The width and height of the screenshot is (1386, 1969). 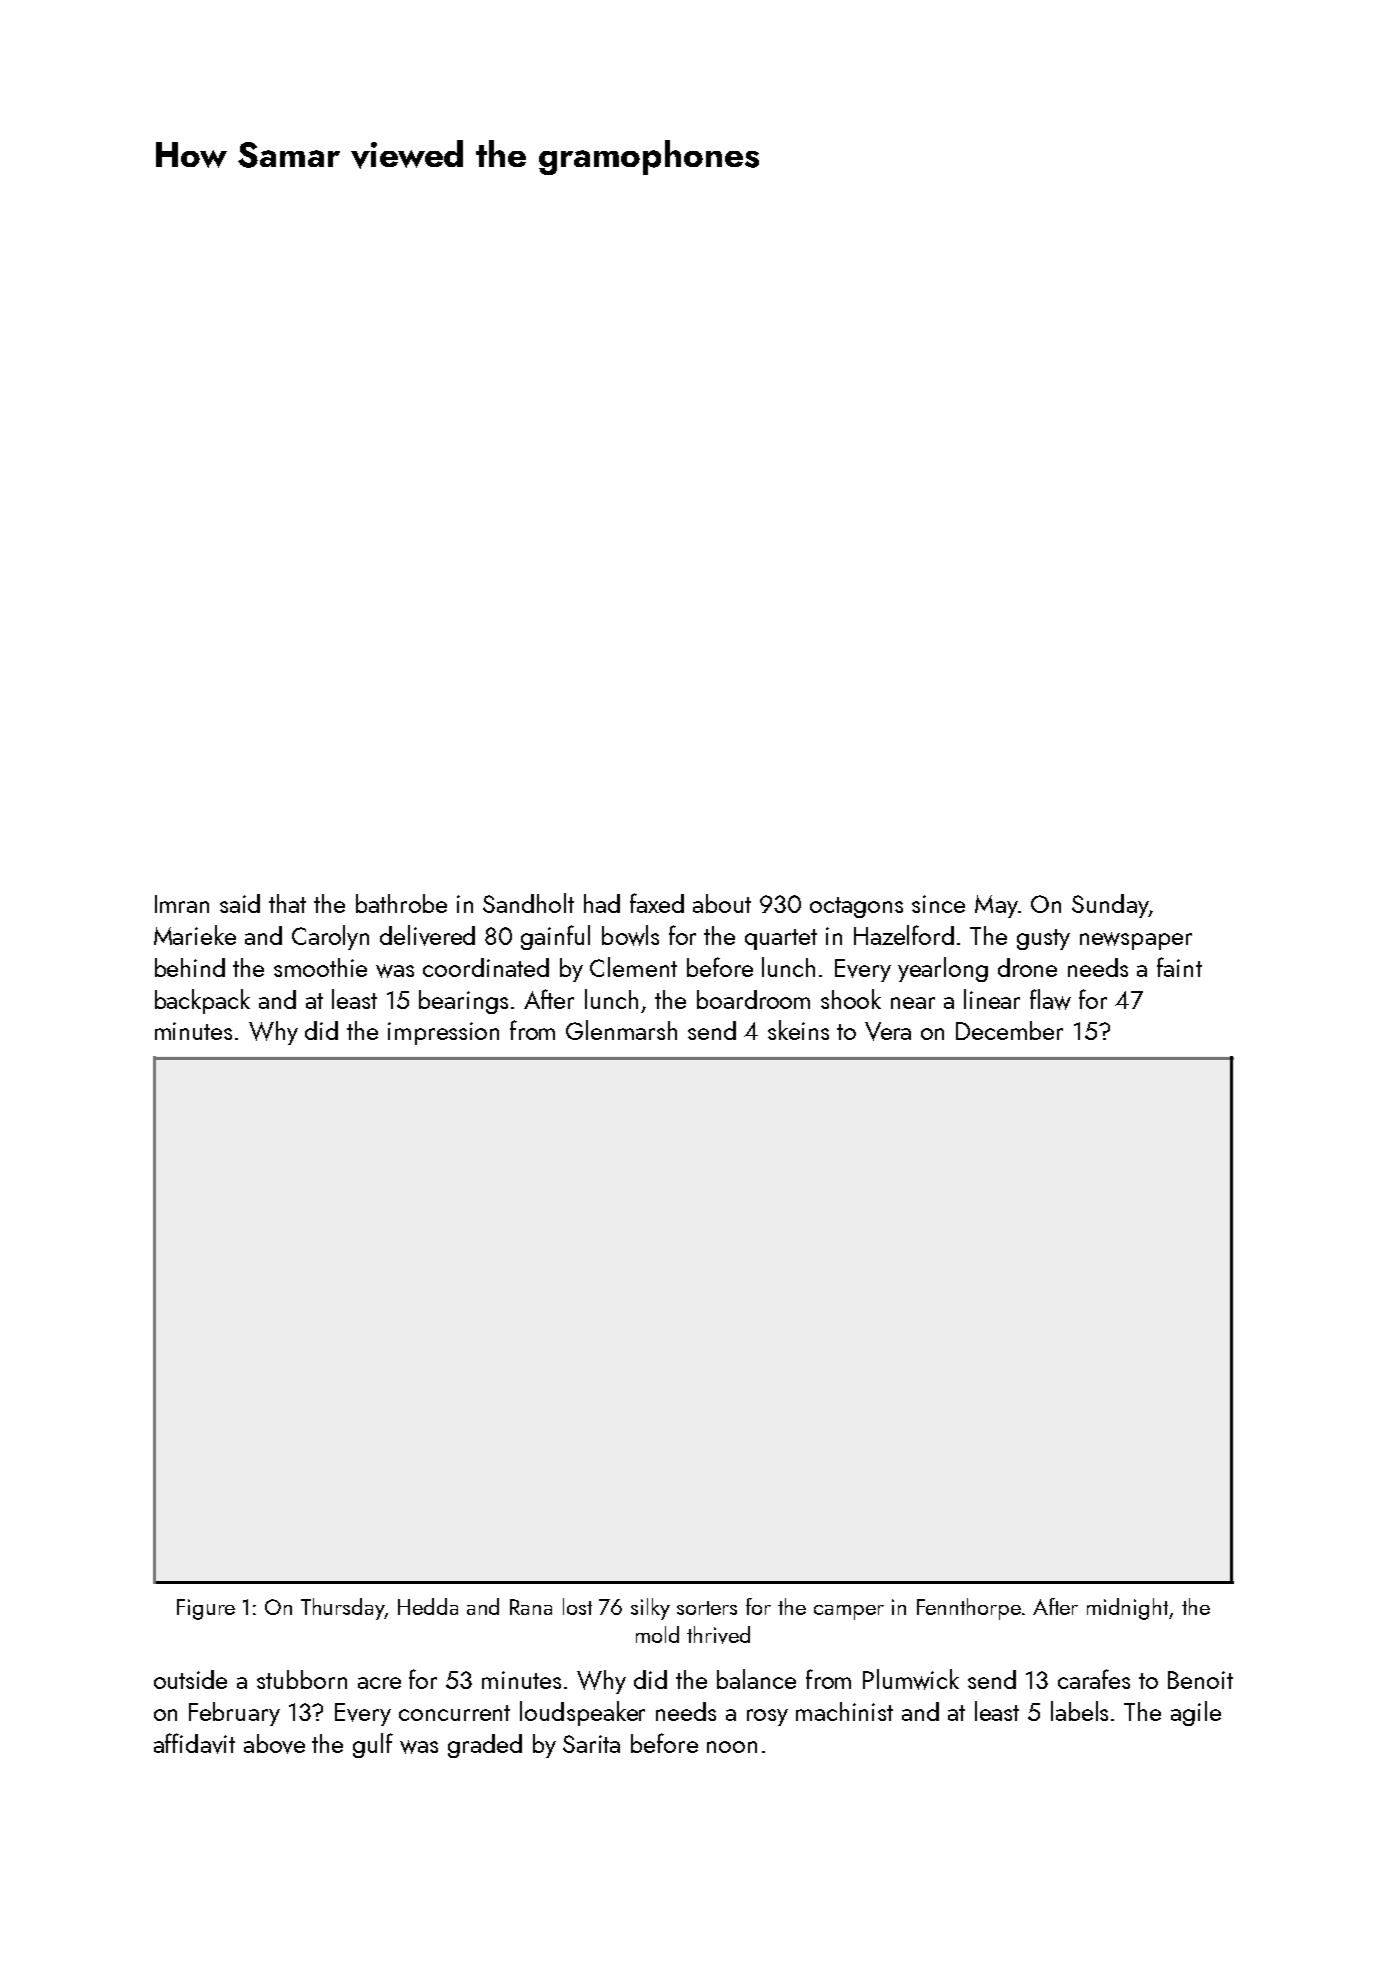 What do you see at coordinates (969, 1609) in the screenshot?
I see `Fennthorpe` at bounding box center [969, 1609].
